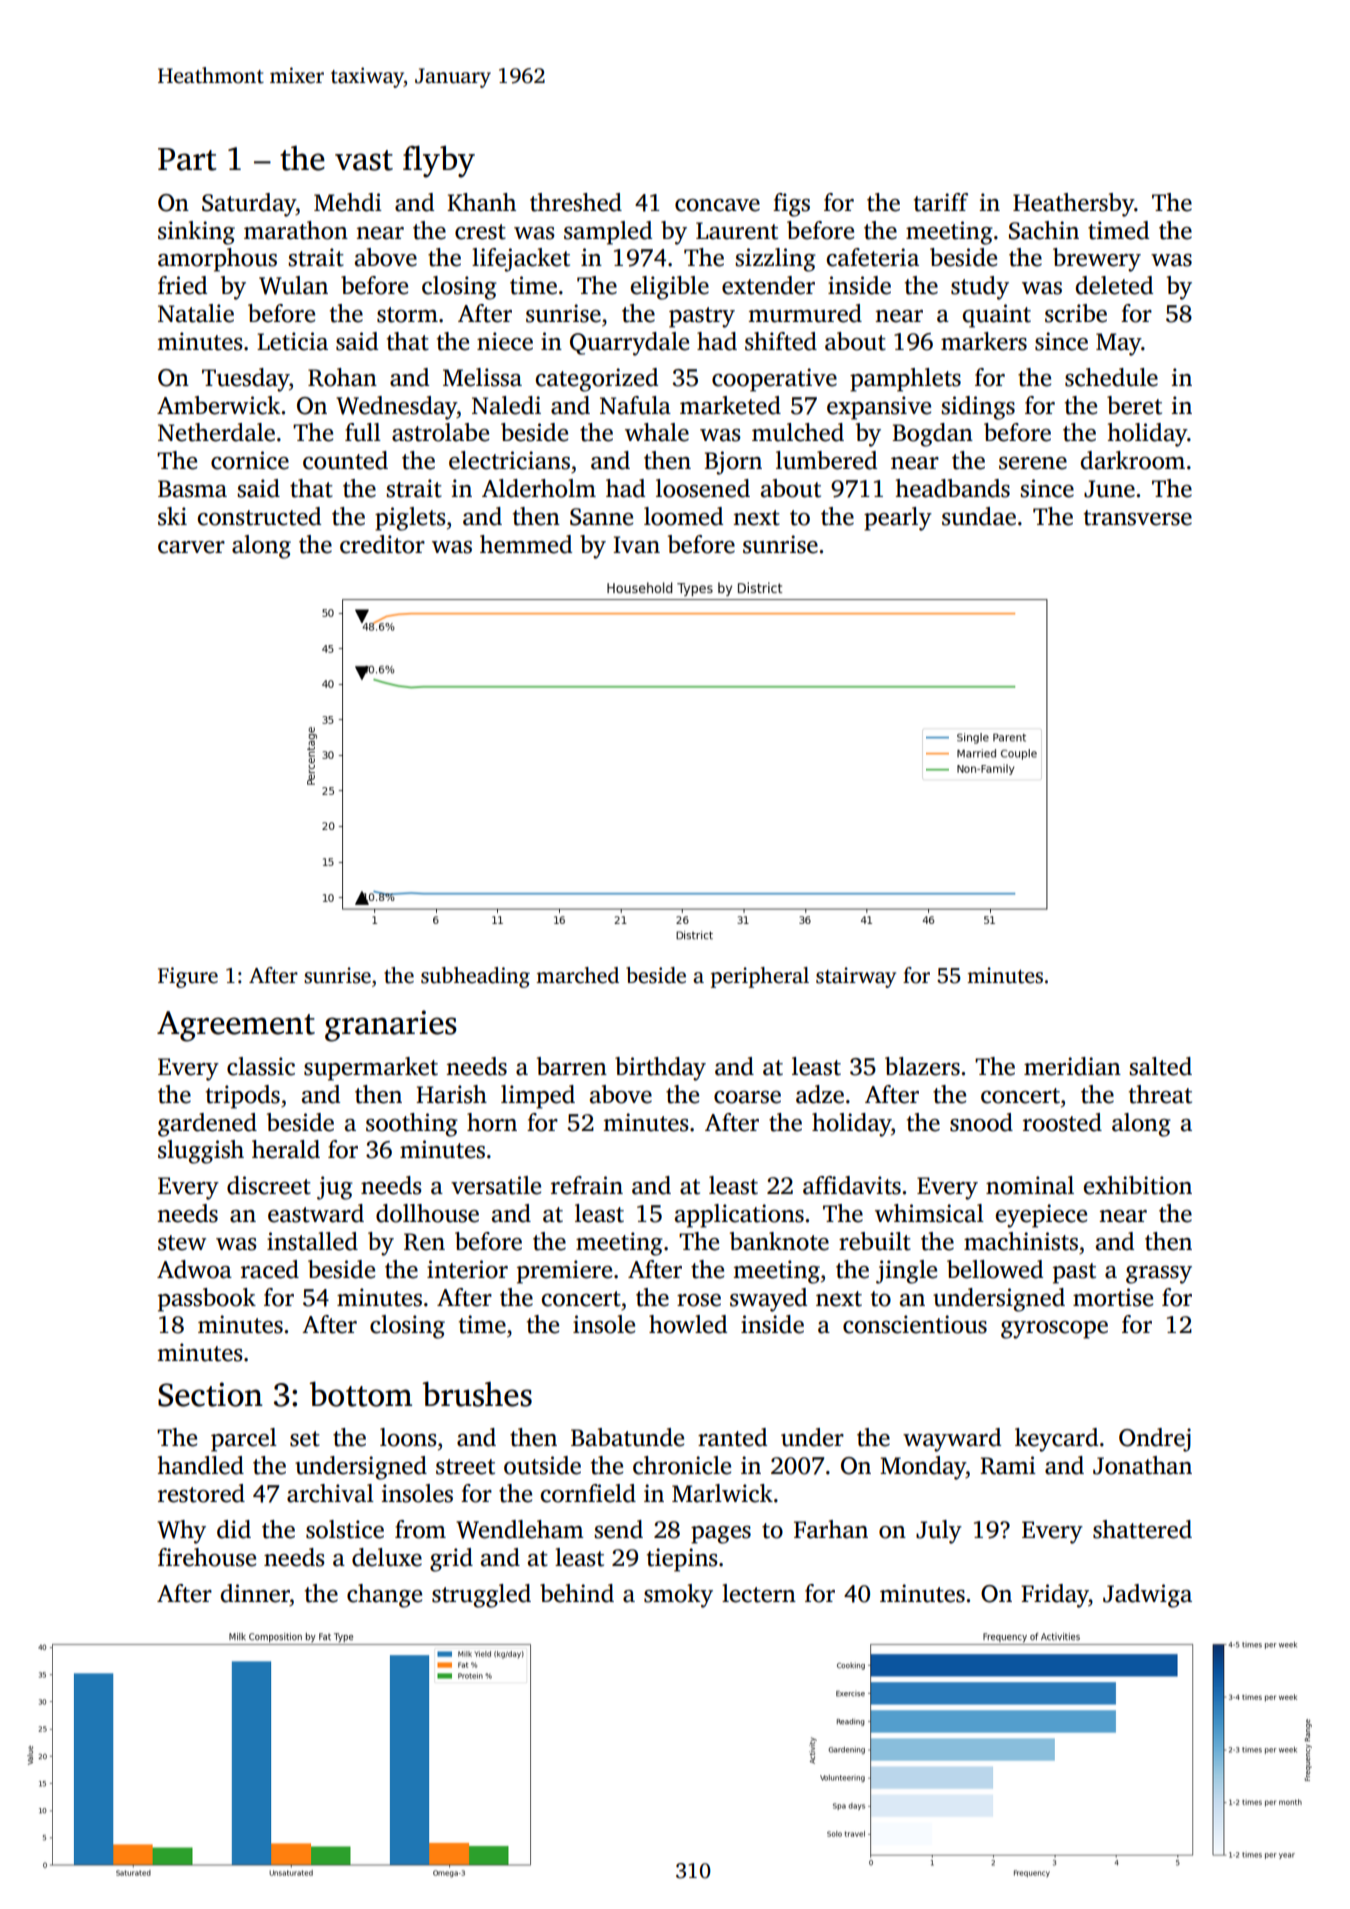 The width and height of the screenshot is (1350, 1909). Describe the element at coordinates (475, 977) in the screenshot. I see `subheading` at that location.
